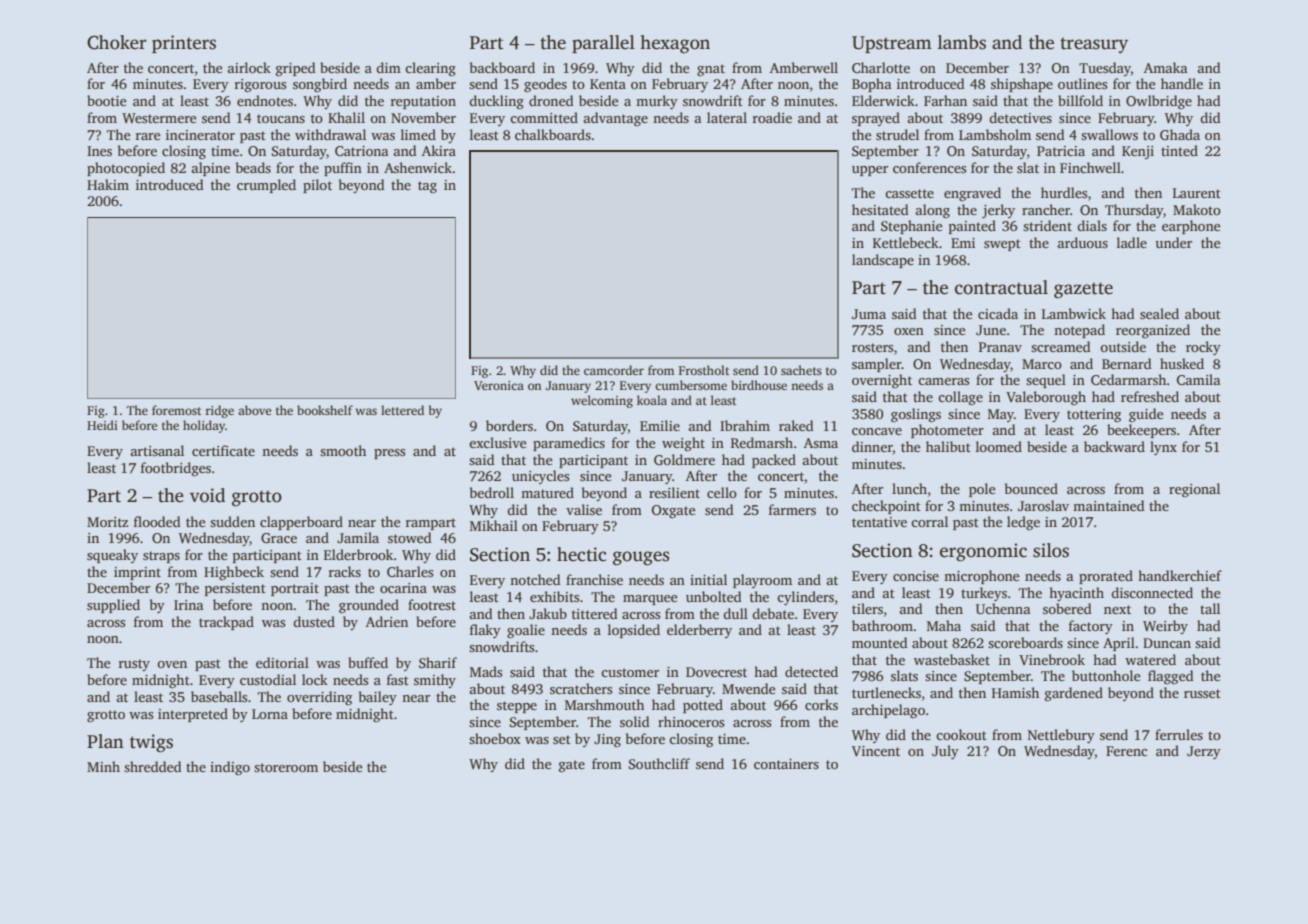 The image size is (1308, 924). What do you see at coordinates (881, 67) in the screenshot?
I see `Charlotte` at bounding box center [881, 67].
